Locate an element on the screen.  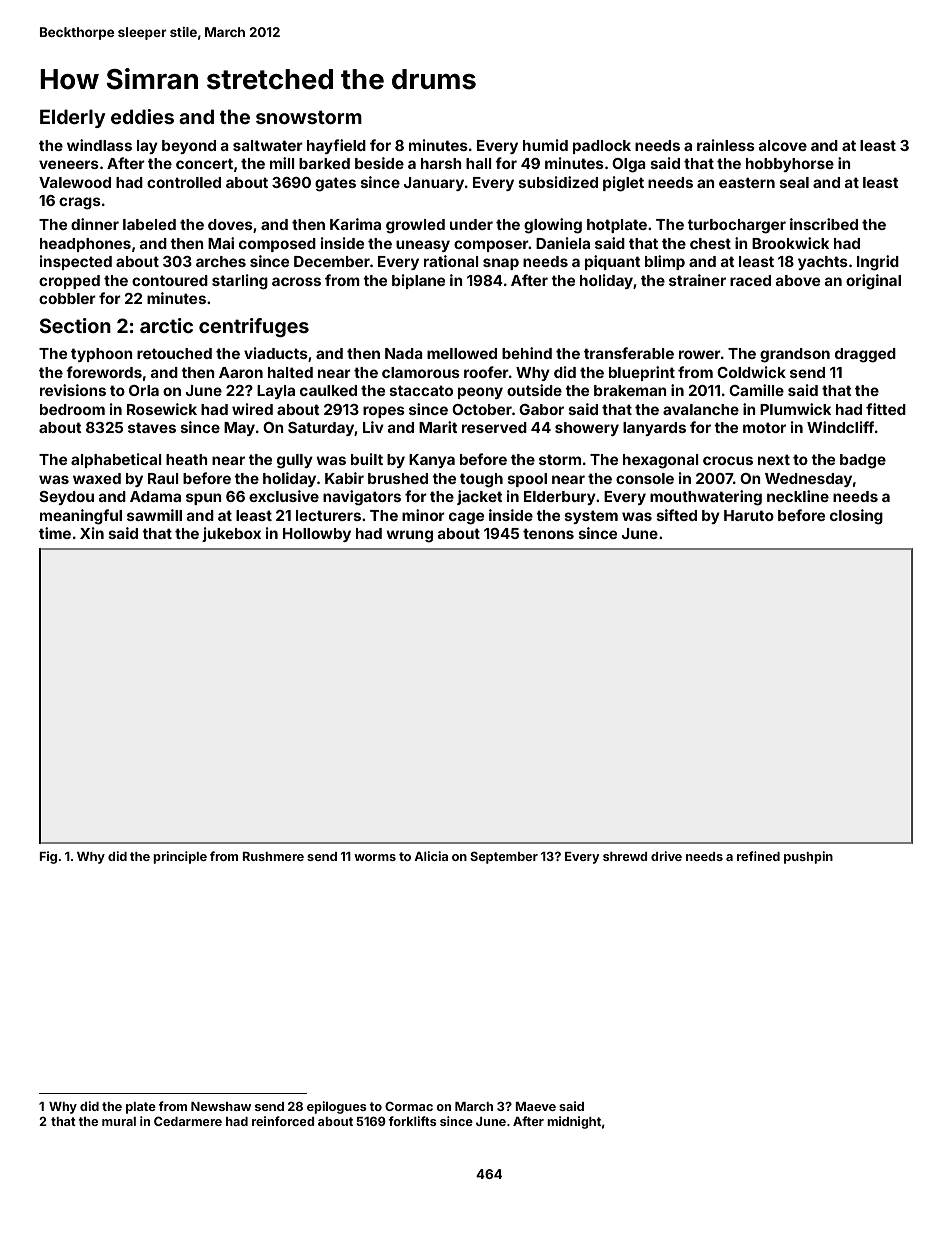
Newshaw is located at coordinates (221, 1106).
